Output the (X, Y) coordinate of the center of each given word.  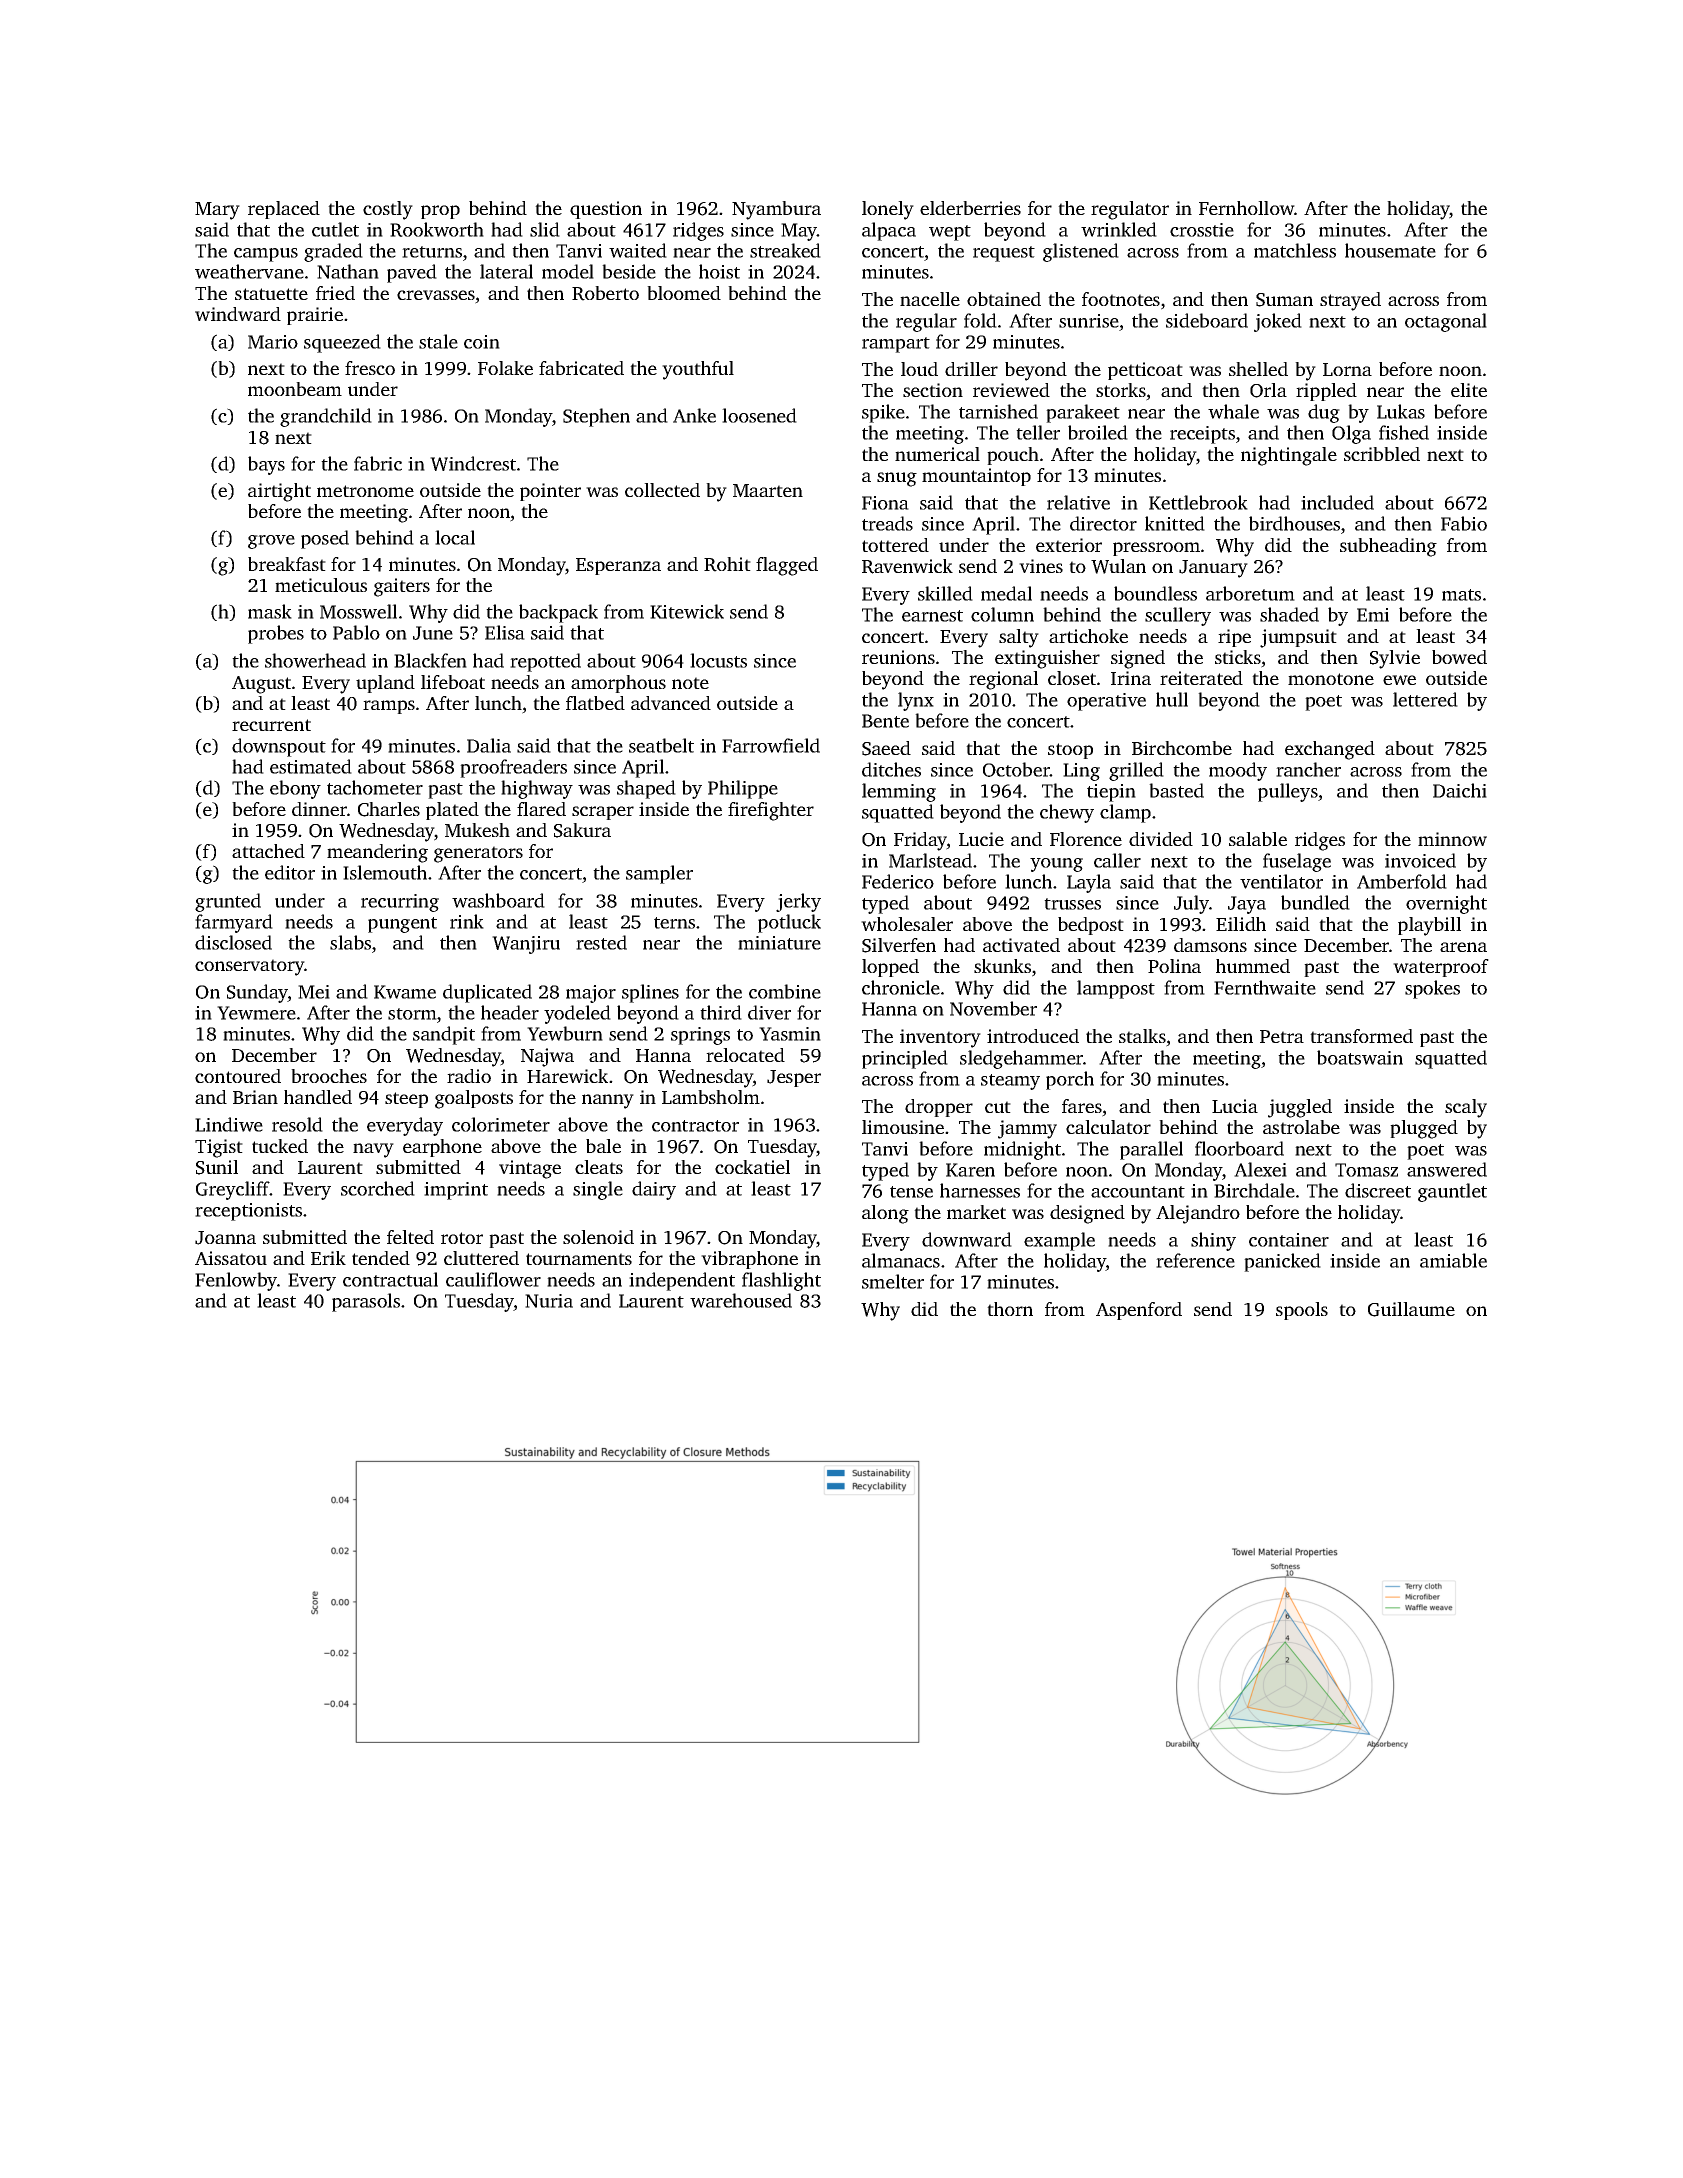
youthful (698, 370)
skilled (945, 593)
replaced (284, 210)
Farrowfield (771, 745)
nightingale (1289, 456)
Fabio (1464, 523)
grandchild (326, 417)
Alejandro (1198, 1214)
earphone (442, 1148)
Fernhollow (1247, 208)
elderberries (970, 208)
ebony (295, 789)
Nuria (549, 1301)
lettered (1425, 699)
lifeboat (453, 682)
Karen (970, 1170)
